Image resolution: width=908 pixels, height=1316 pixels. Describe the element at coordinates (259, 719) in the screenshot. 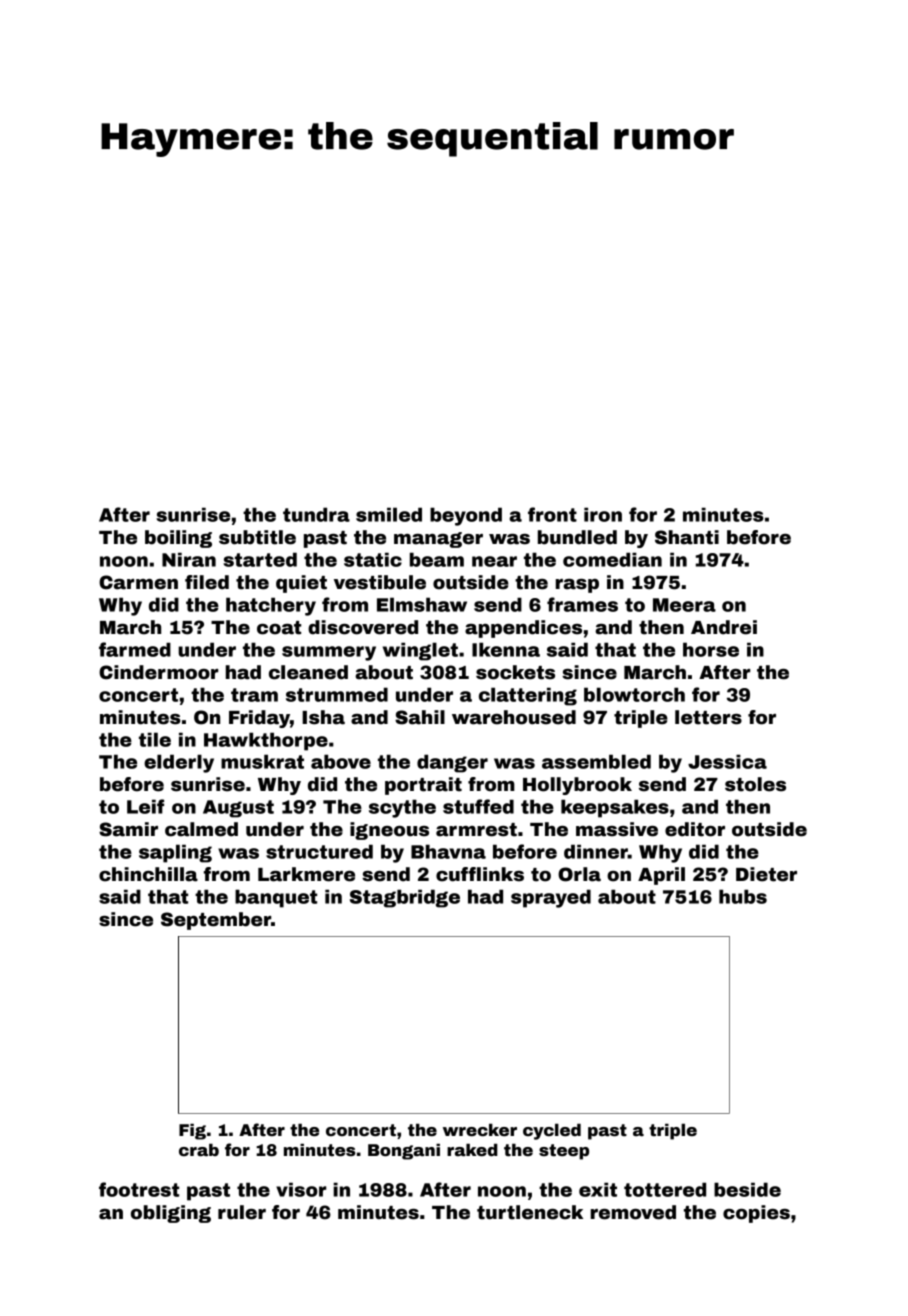

I see `Friday` at that location.
